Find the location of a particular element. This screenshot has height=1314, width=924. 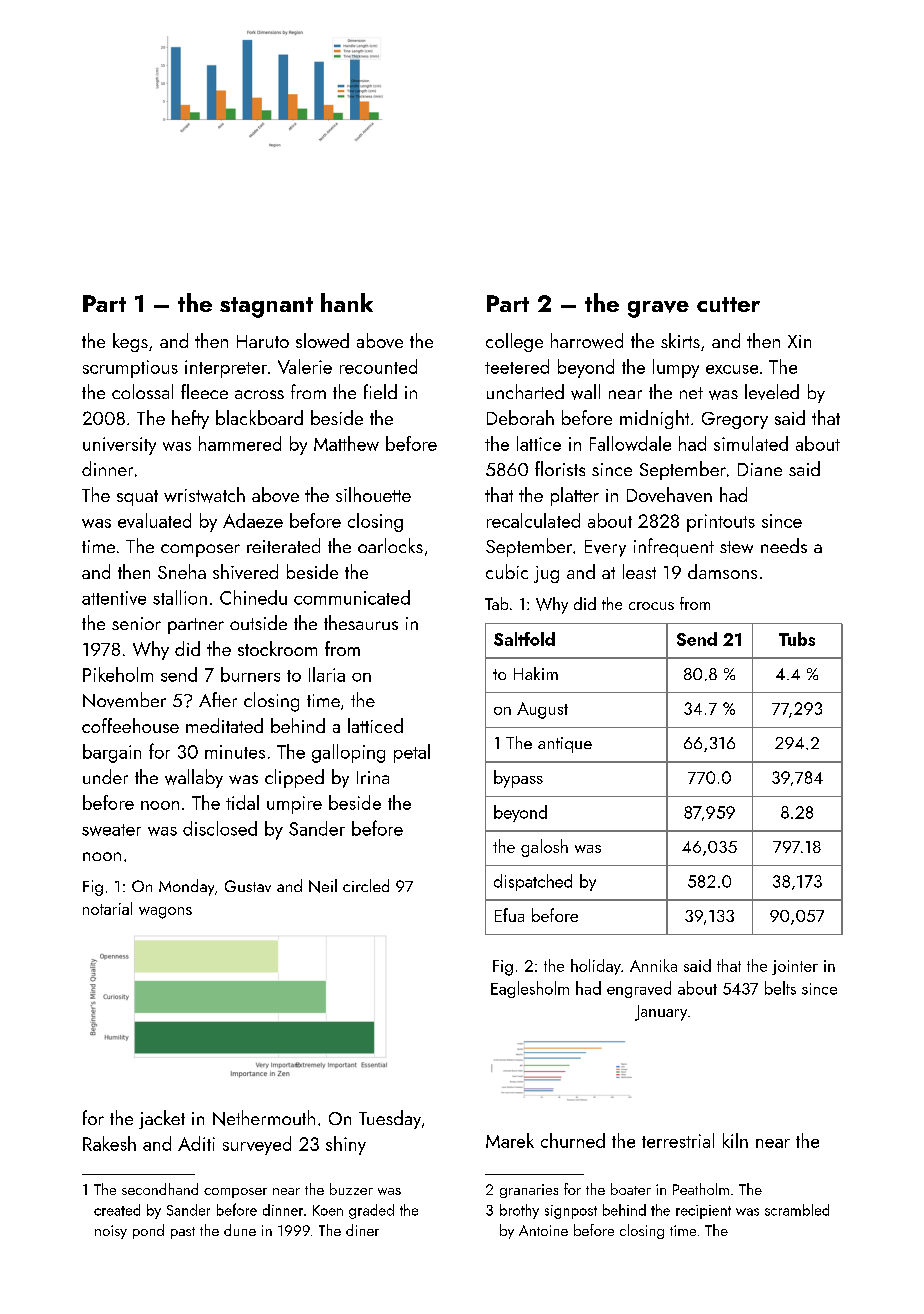

Efua is located at coordinates (509, 915).
